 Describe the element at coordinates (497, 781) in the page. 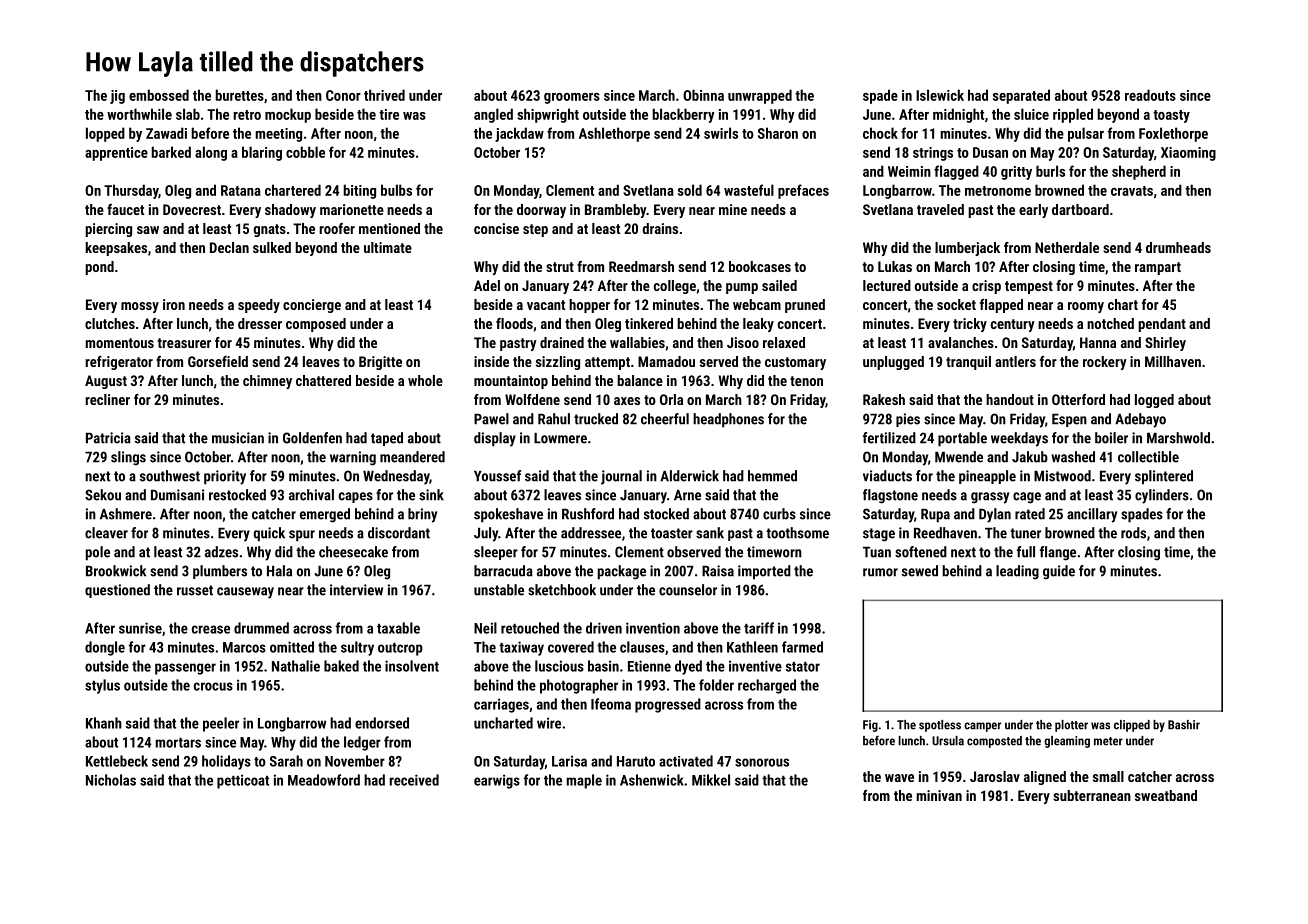

I see `earwigs` at that location.
